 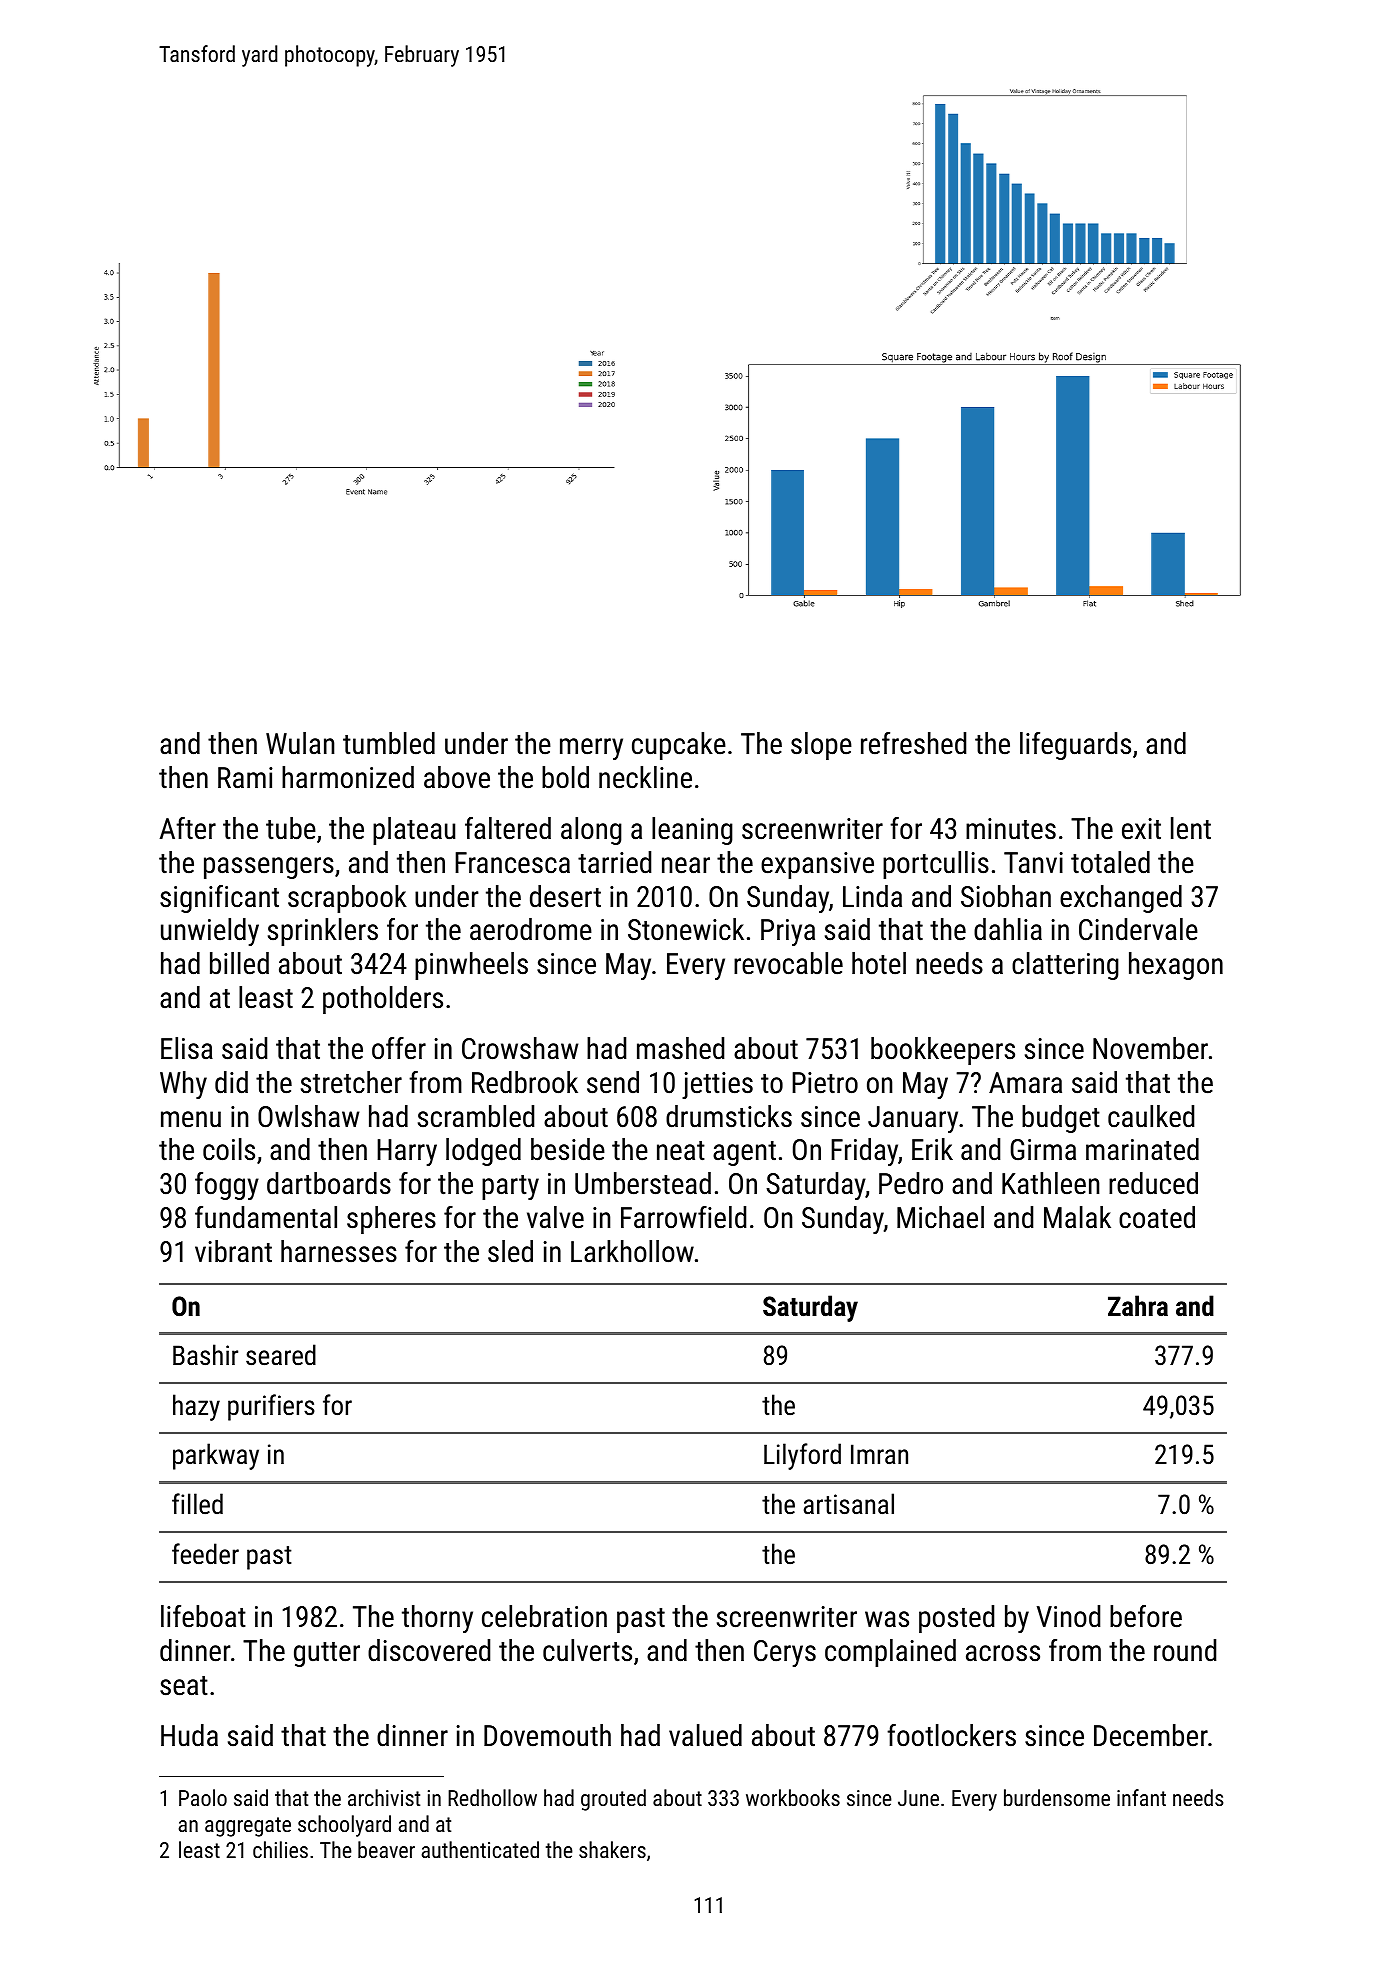 What do you see at coordinates (1057, 1797) in the screenshot?
I see `burdensome` at bounding box center [1057, 1797].
